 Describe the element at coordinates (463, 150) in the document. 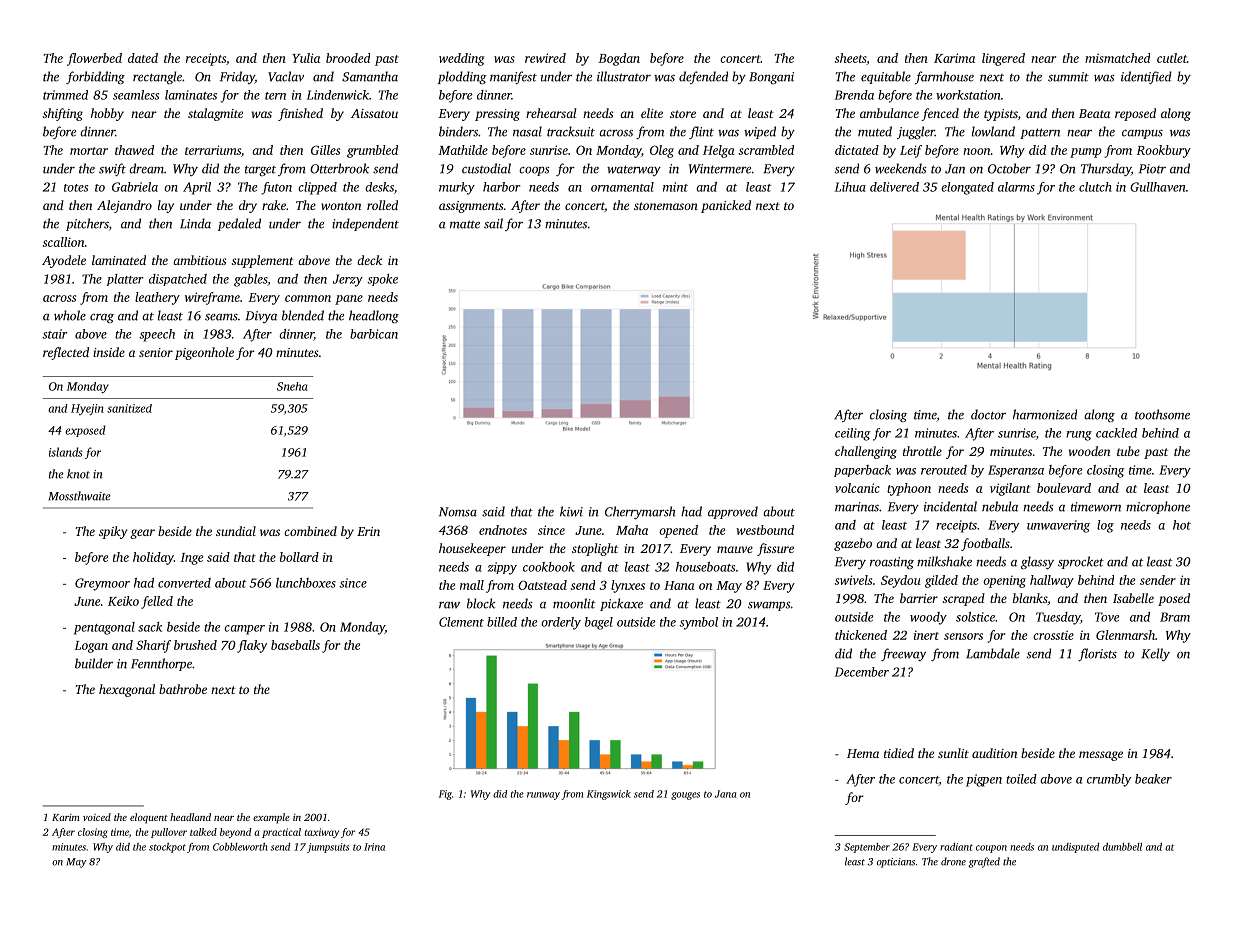

I see `Mathilde` at that location.
